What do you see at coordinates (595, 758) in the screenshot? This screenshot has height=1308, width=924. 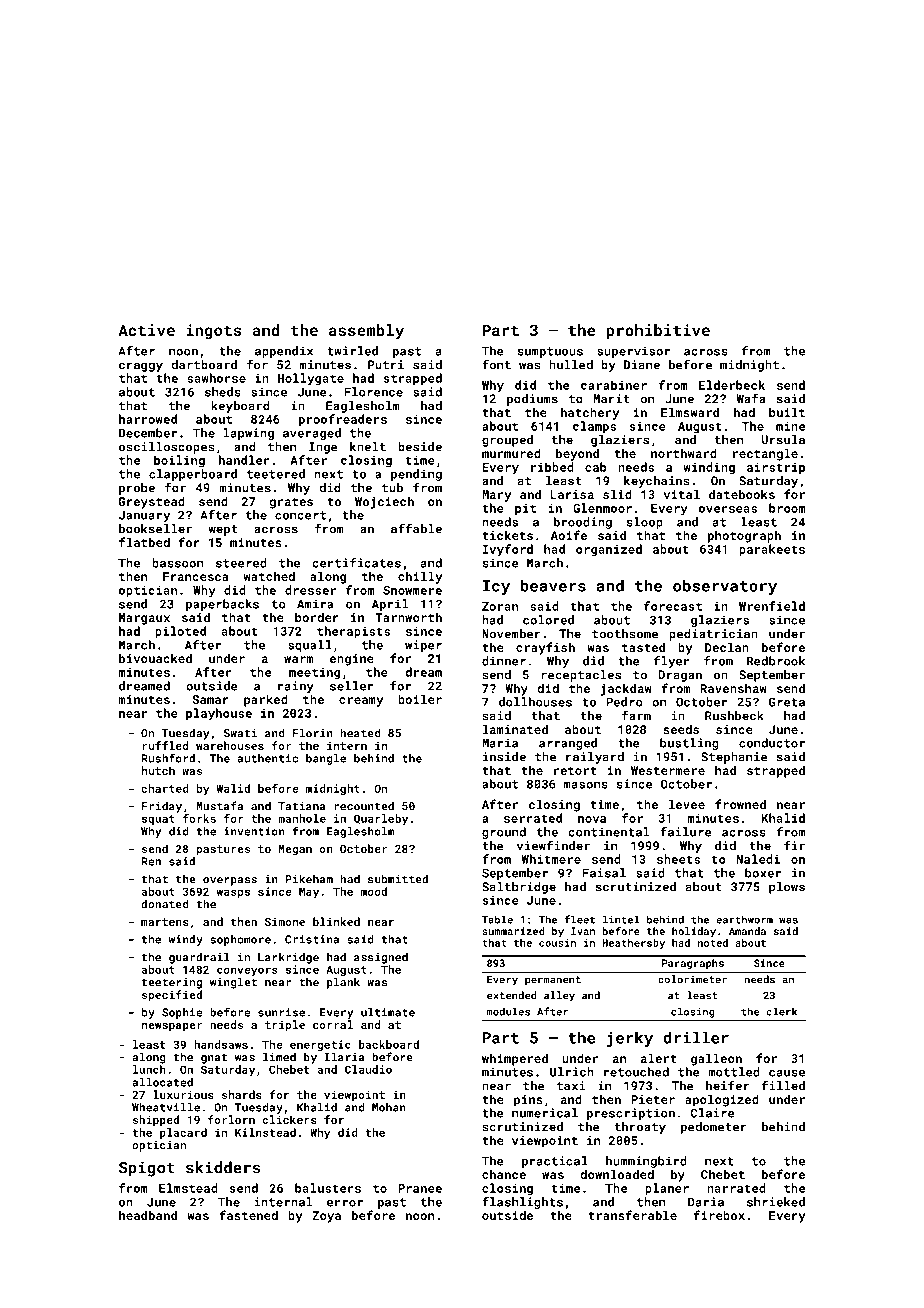 I see `railyard` at bounding box center [595, 758].
